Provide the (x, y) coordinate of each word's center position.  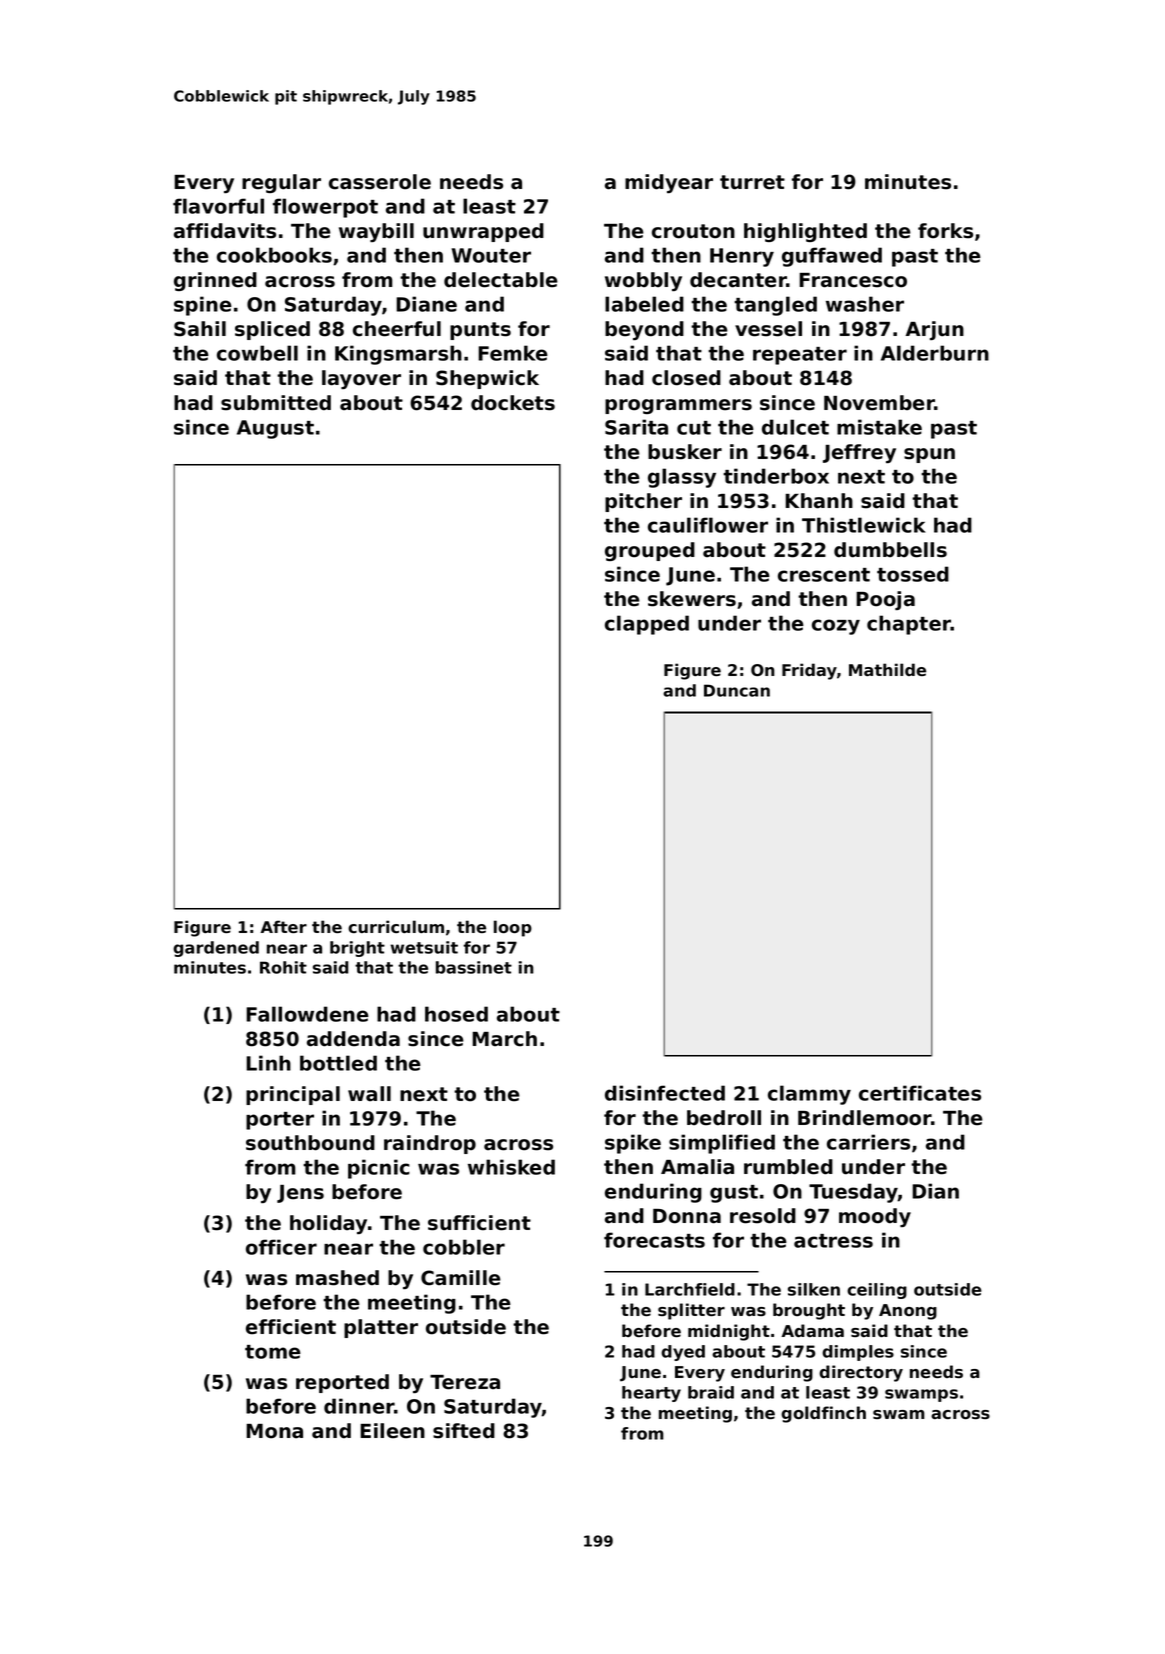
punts (480, 331)
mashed (337, 1278)
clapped (647, 625)
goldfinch (823, 1414)
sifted (464, 1431)
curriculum (396, 926)
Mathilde (887, 669)
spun (929, 455)
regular (281, 183)
